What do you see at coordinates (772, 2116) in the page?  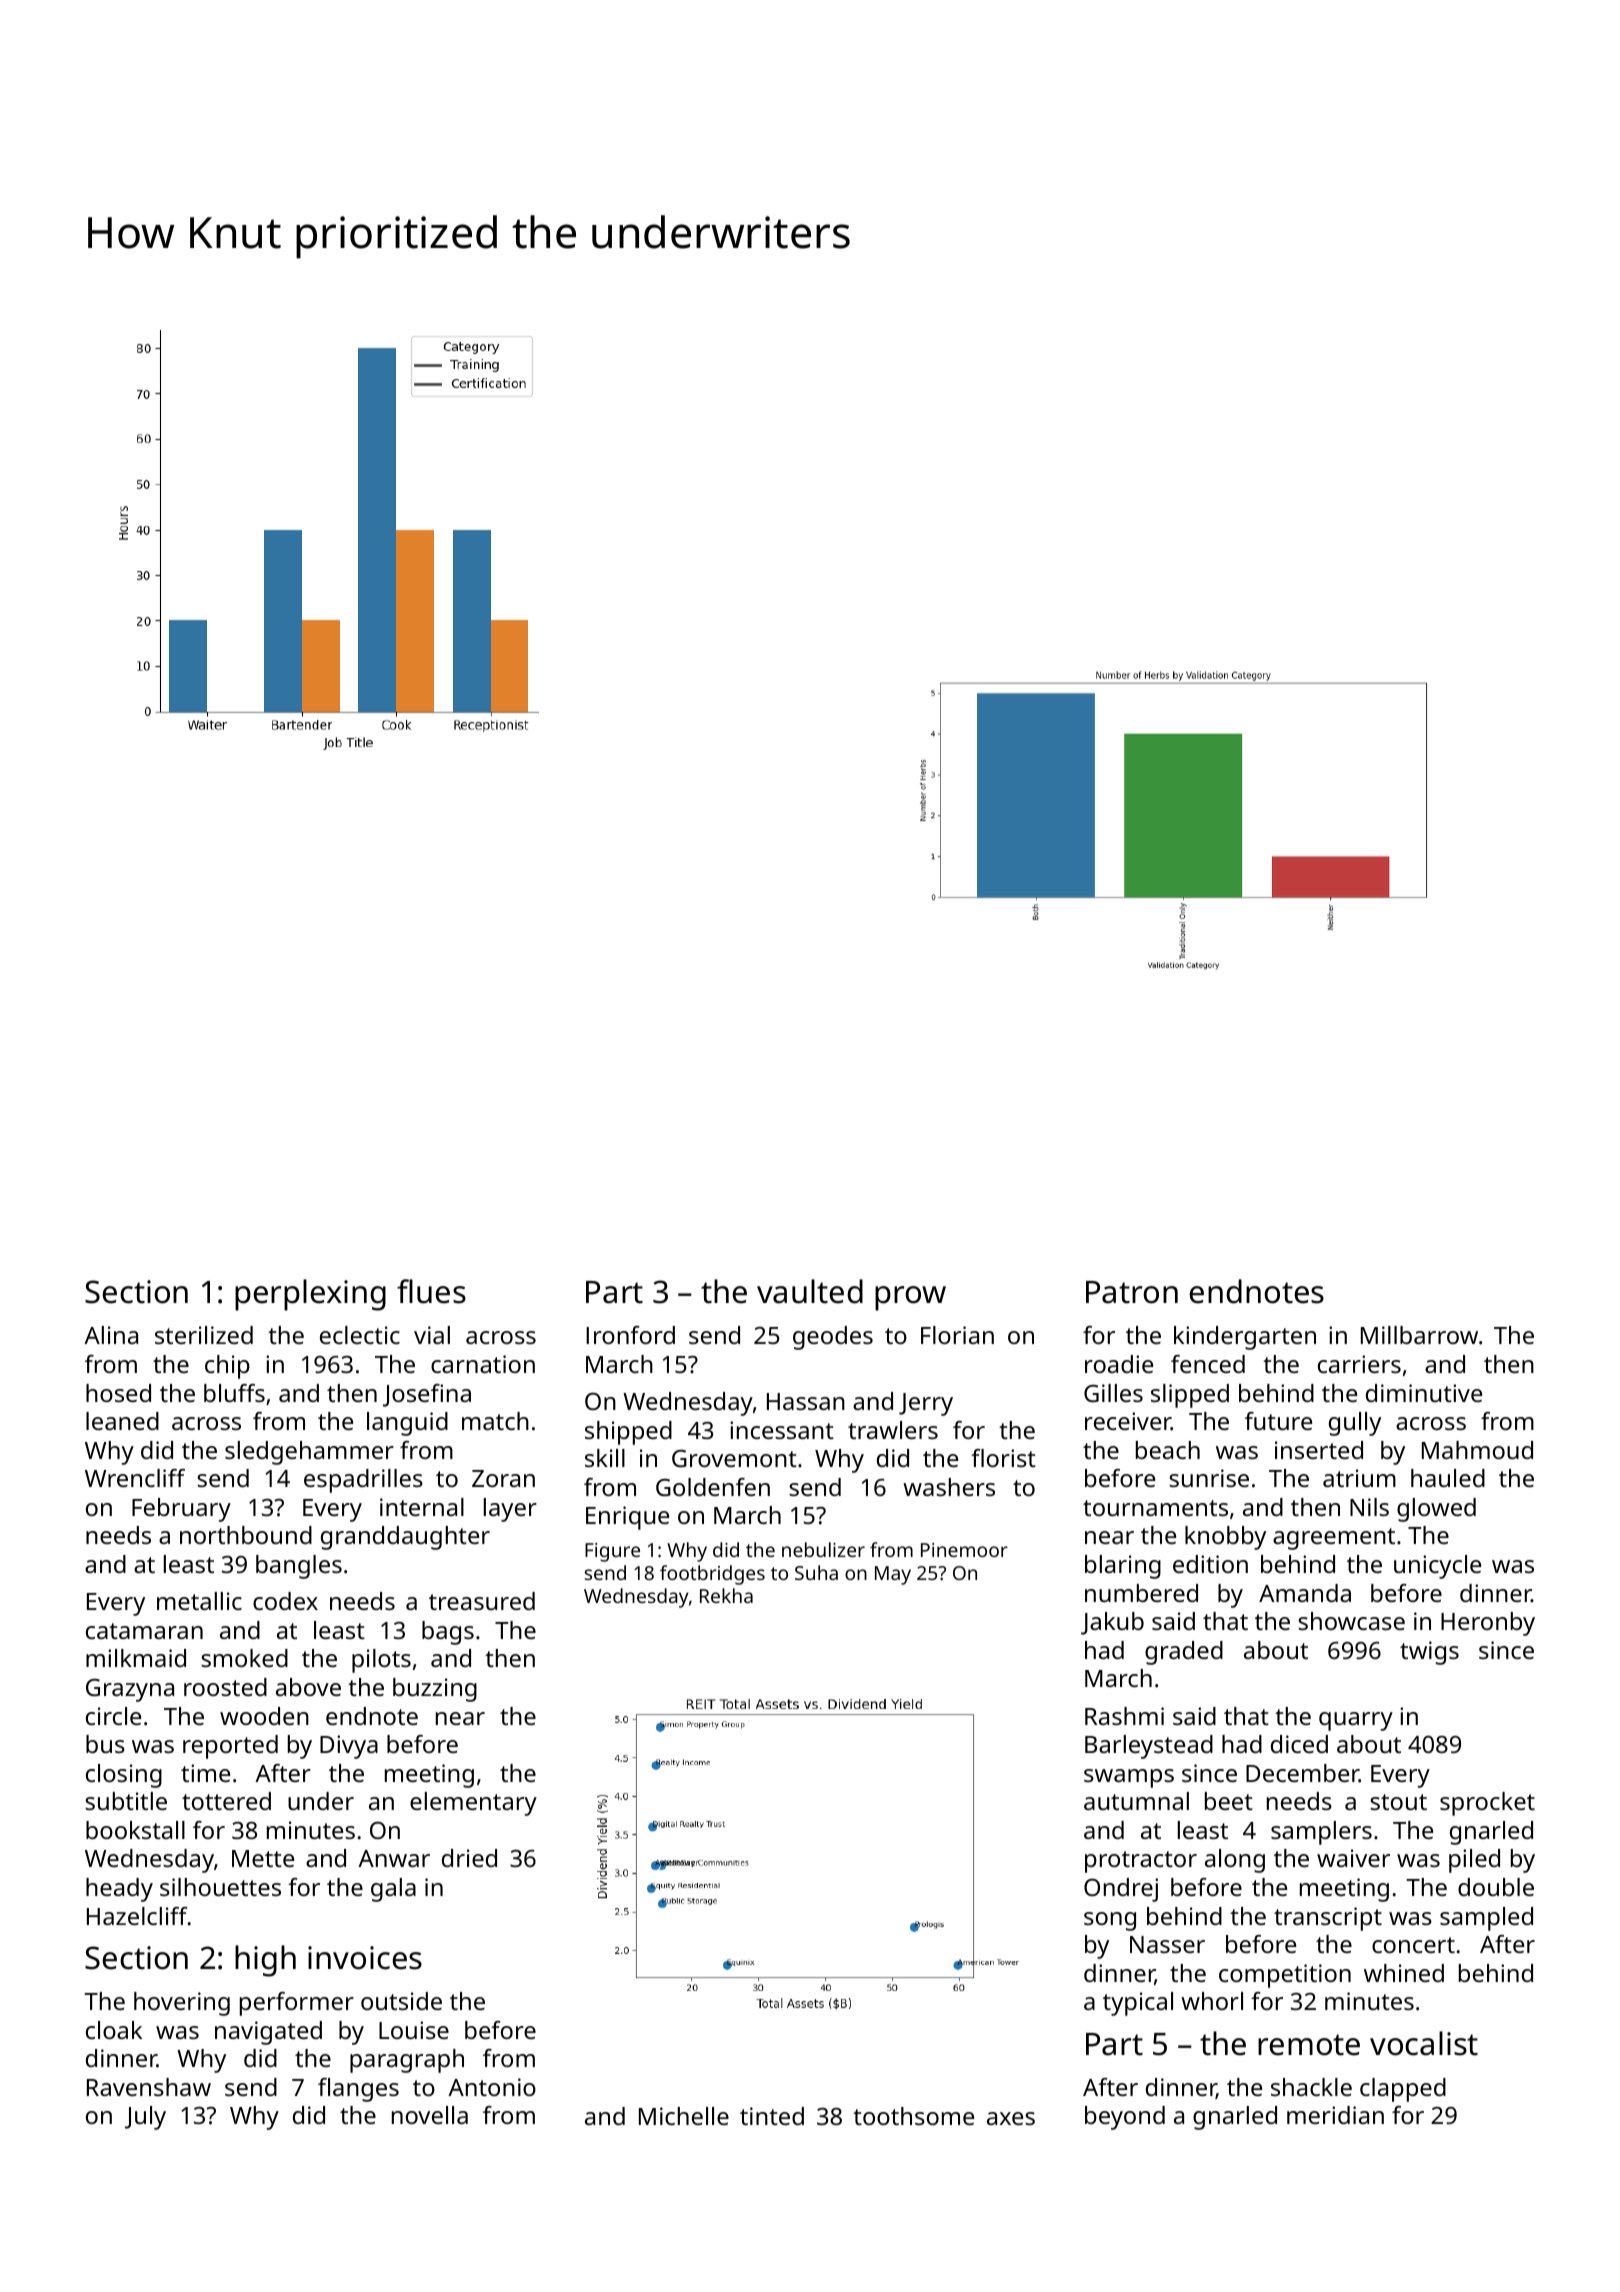 I see `tinted` at bounding box center [772, 2116].
